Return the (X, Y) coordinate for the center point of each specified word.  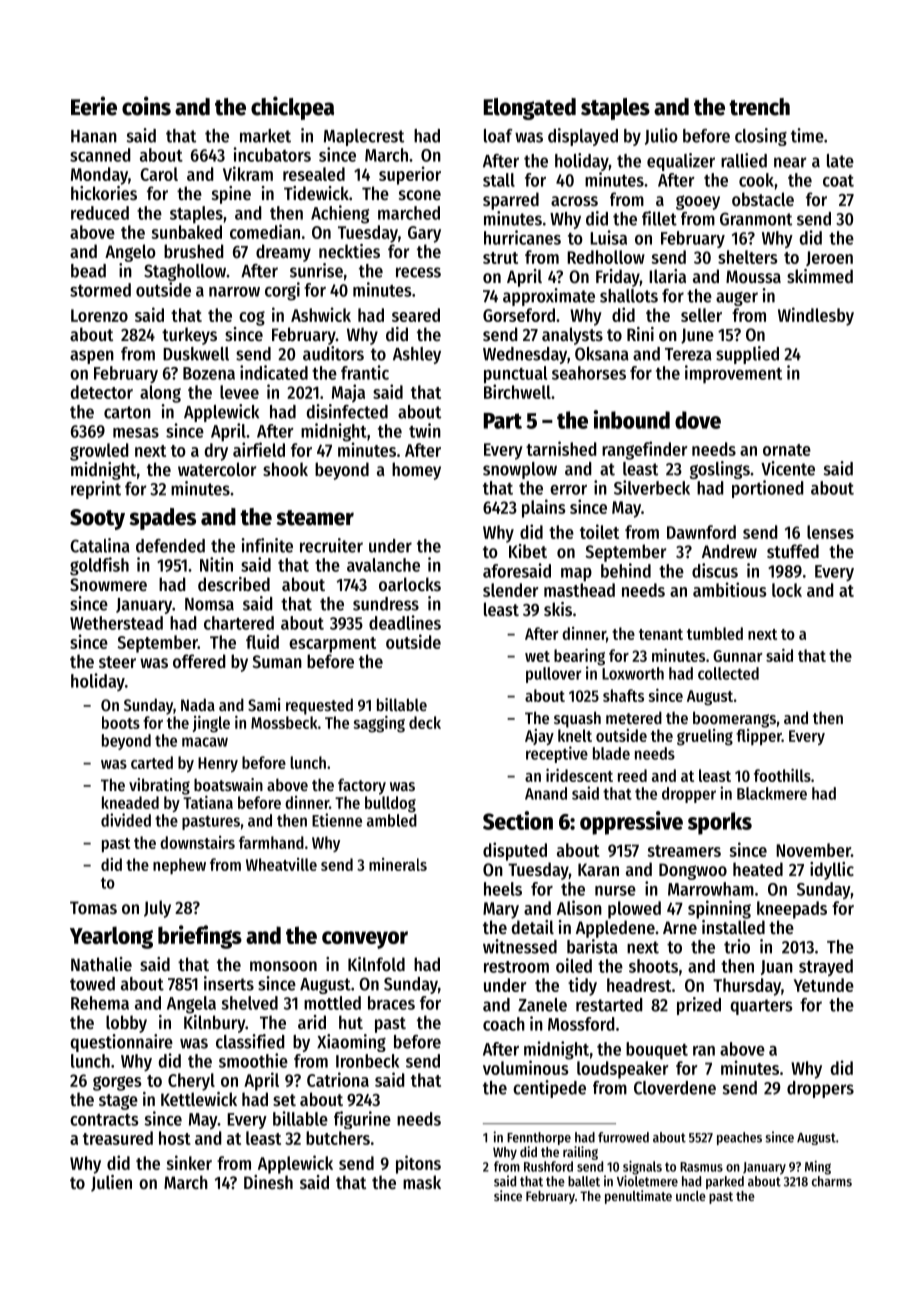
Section (518, 820)
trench (759, 107)
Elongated (530, 109)
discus (715, 570)
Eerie (94, 106)
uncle (691, 1196)
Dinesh (268, 1182)
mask (422, 1182)
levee (239, 392)
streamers (684, 851)
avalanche (383, 565)
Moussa (753, 276)
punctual (515, 375)
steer (117, 662)
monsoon (283, 966)
